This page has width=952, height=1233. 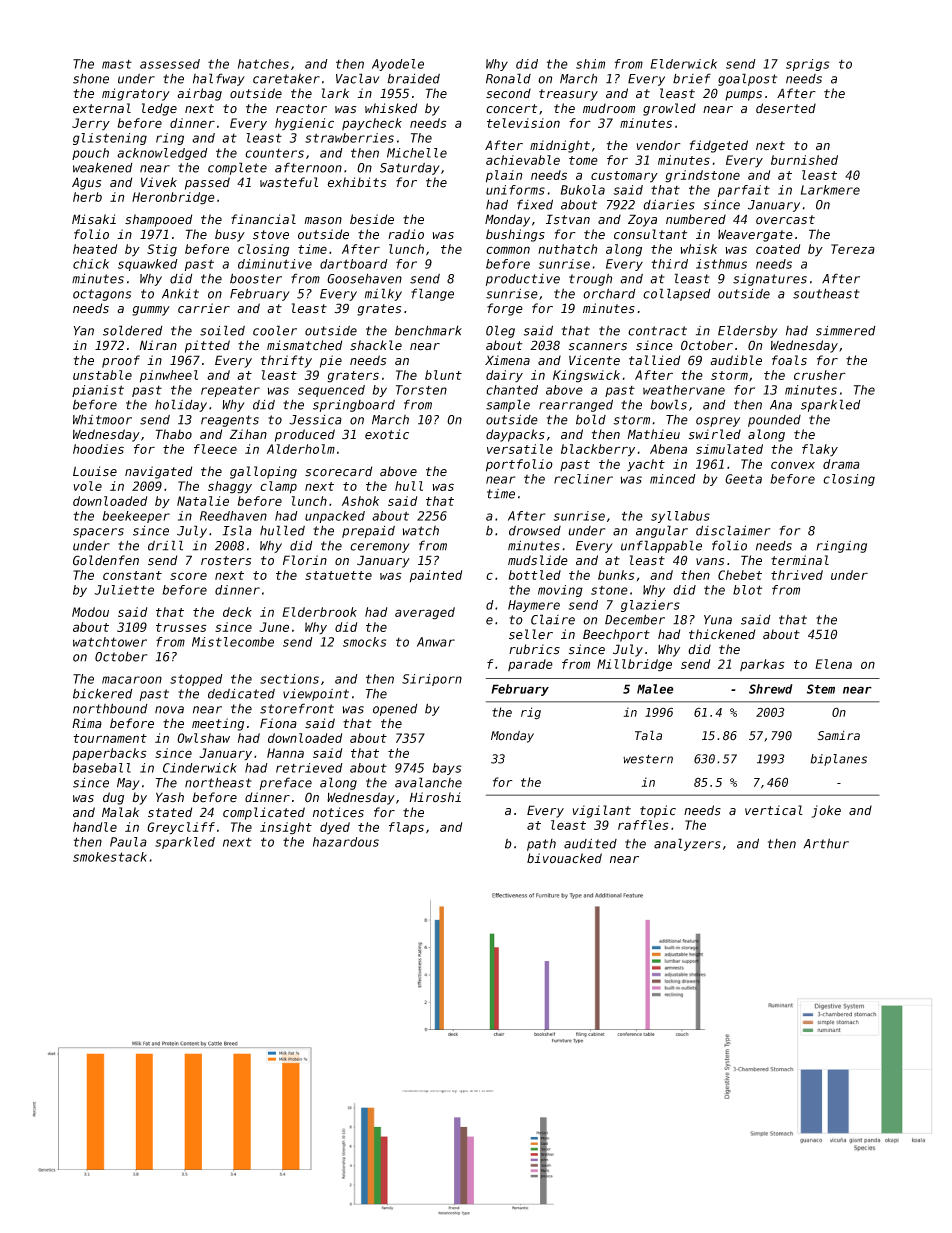 I want to click on Eldersby, so click(x=748, y=331).
